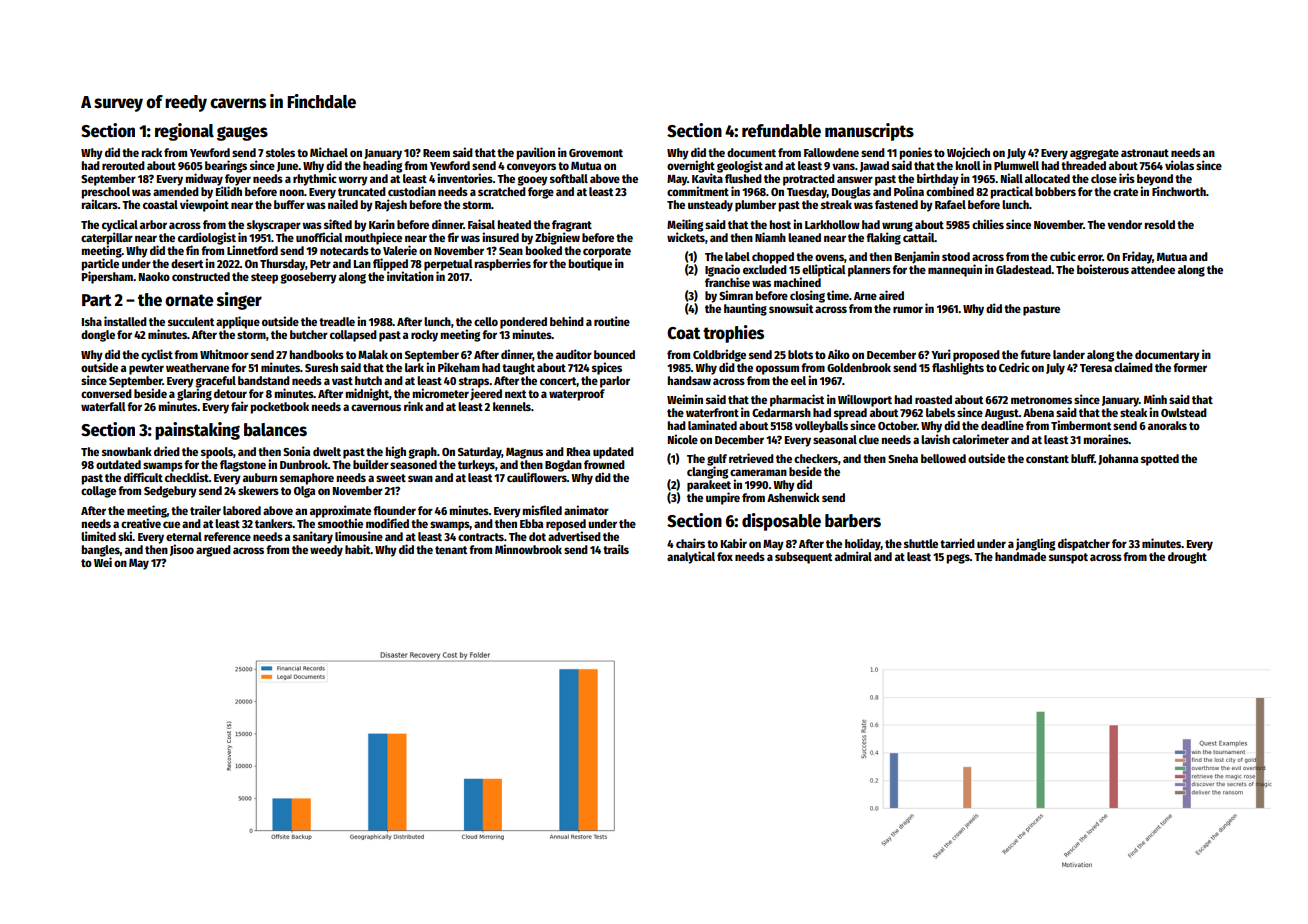 The width and height of the image is (1308, 924). Describe the element at coordinates (182, 550) in the image. I see `Jisoo` at that location.
